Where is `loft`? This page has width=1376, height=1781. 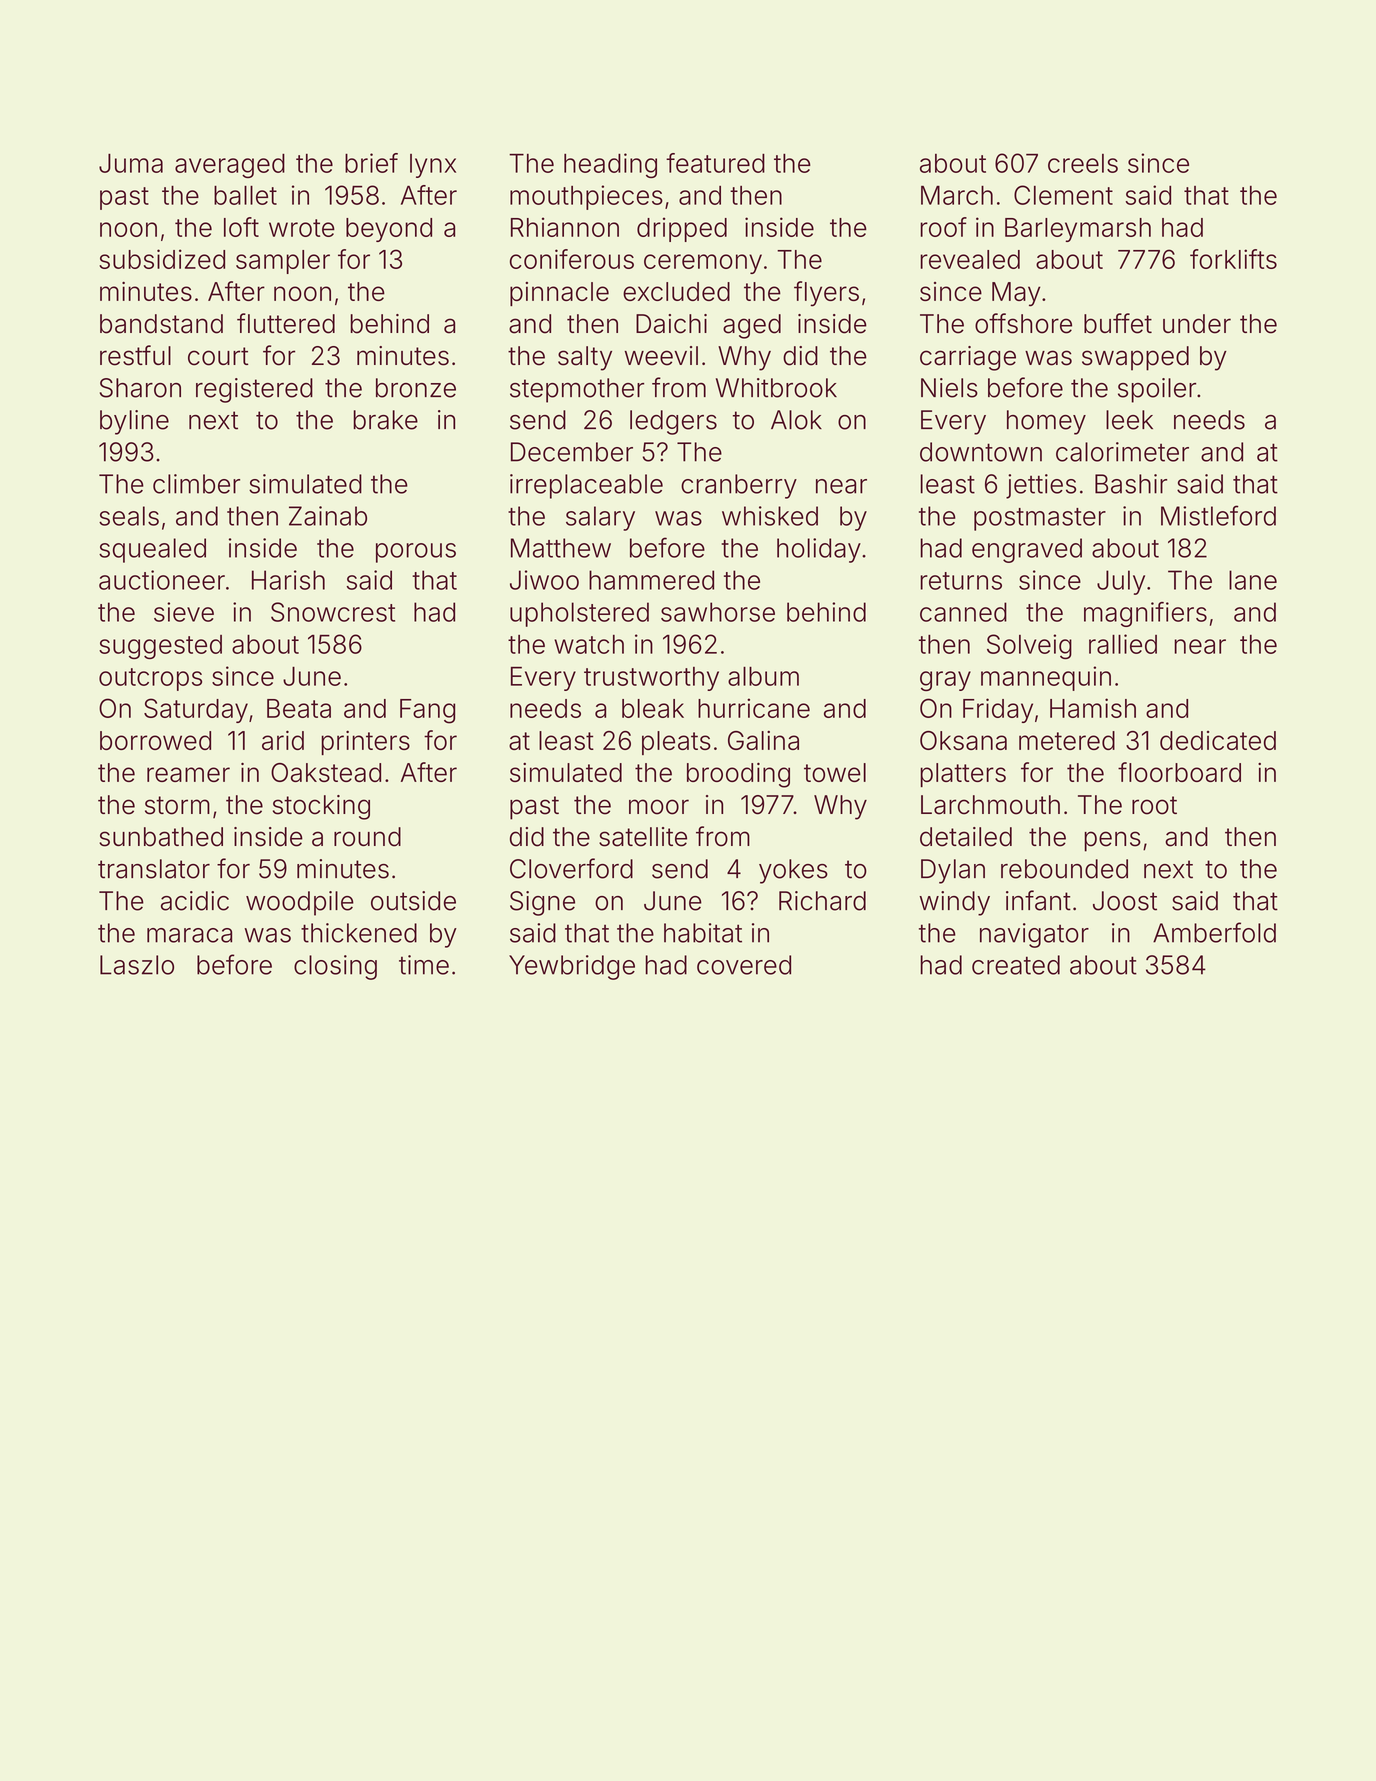
loft is located at coordinates (241, 227).
